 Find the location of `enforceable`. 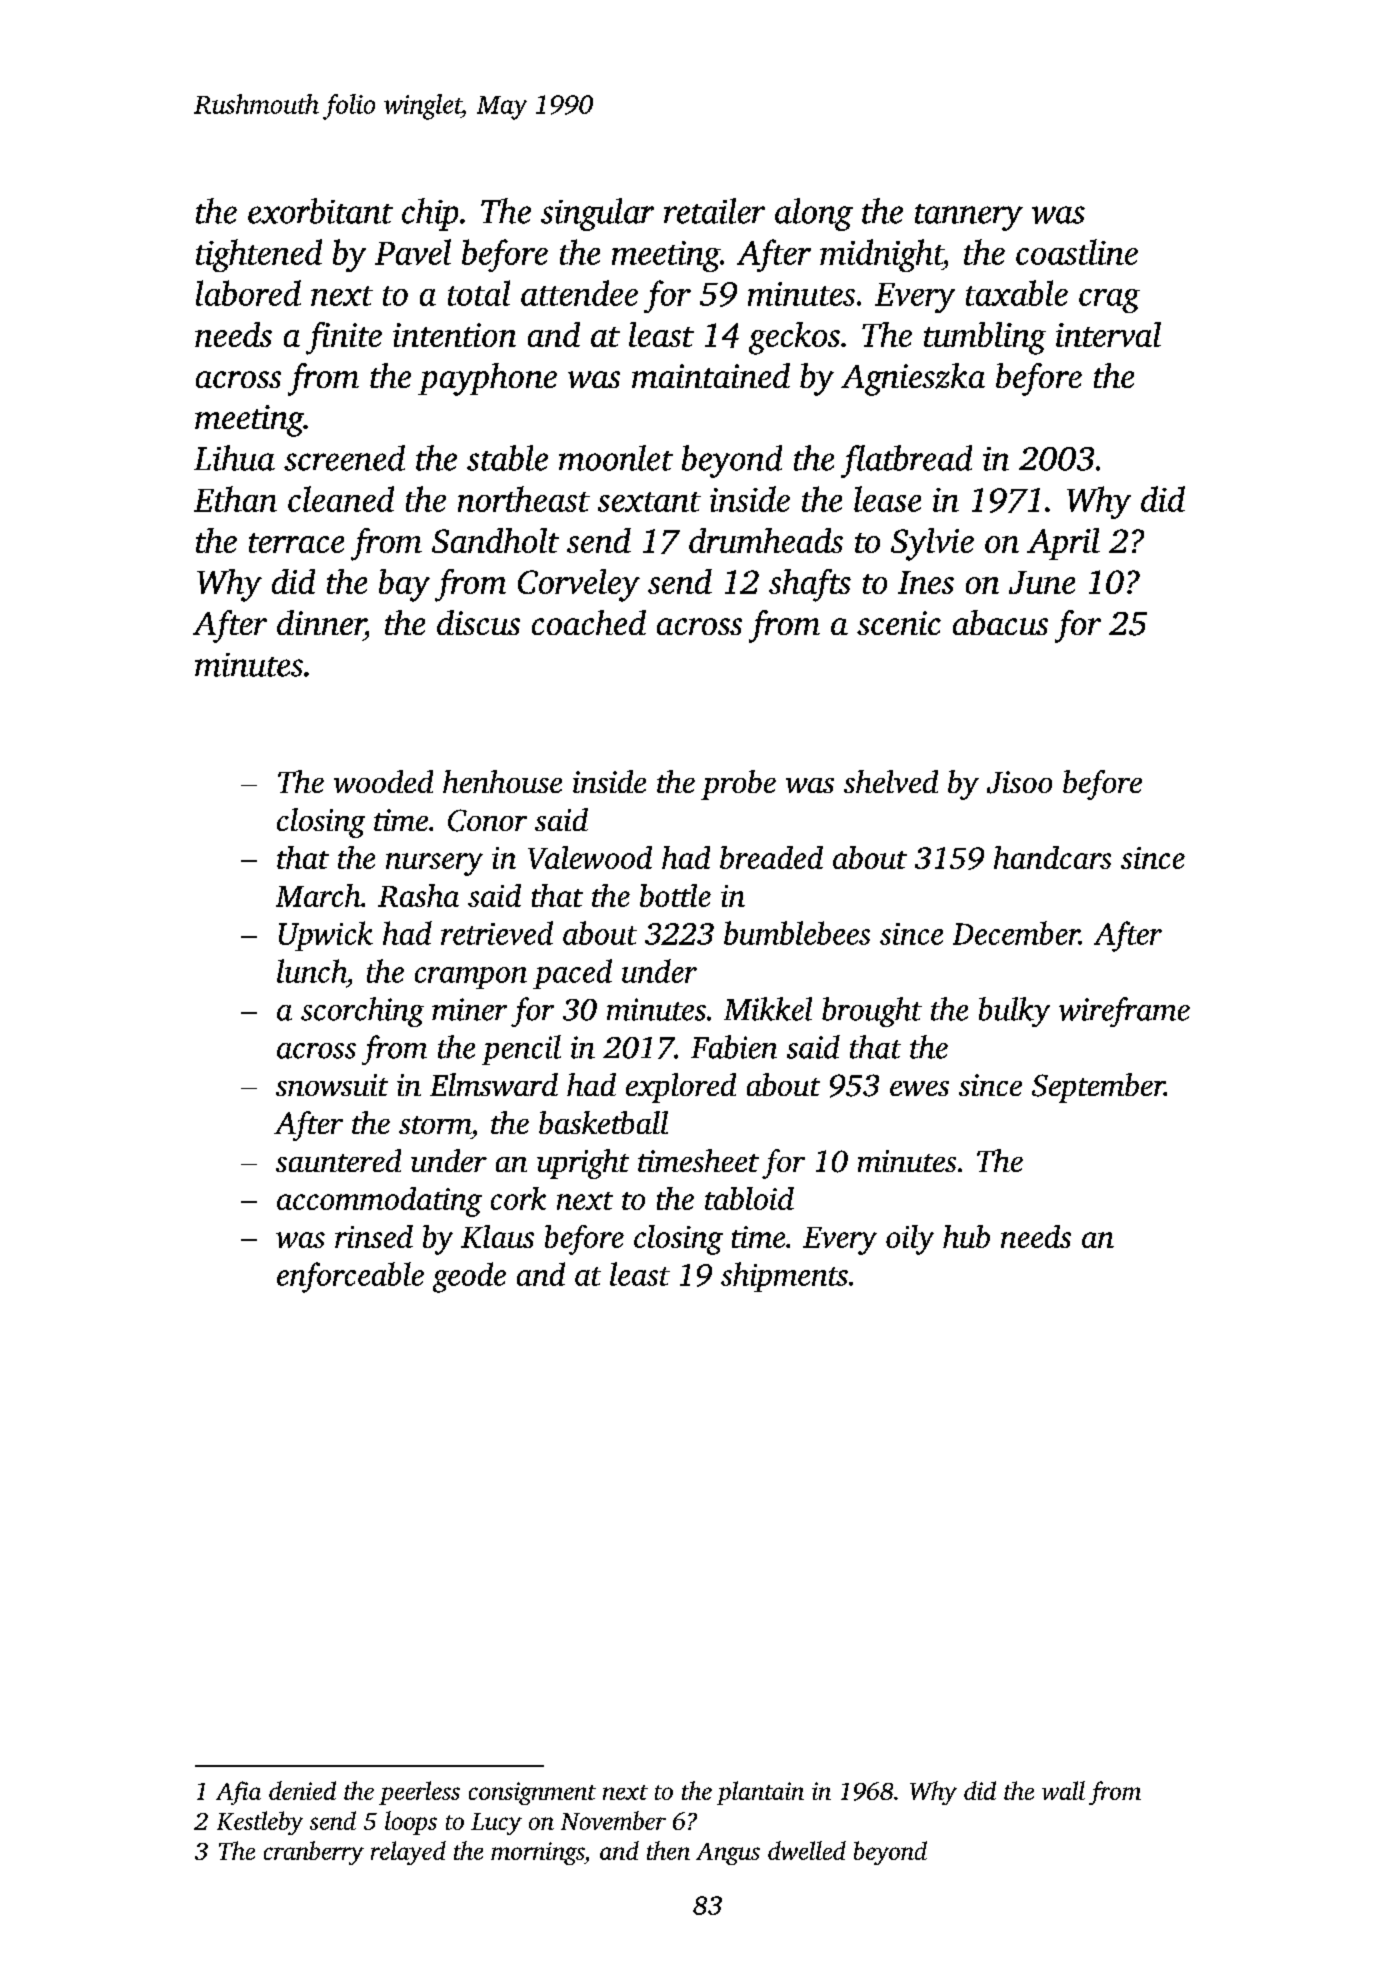

enforceable is located at coordinates (350, 1277).
